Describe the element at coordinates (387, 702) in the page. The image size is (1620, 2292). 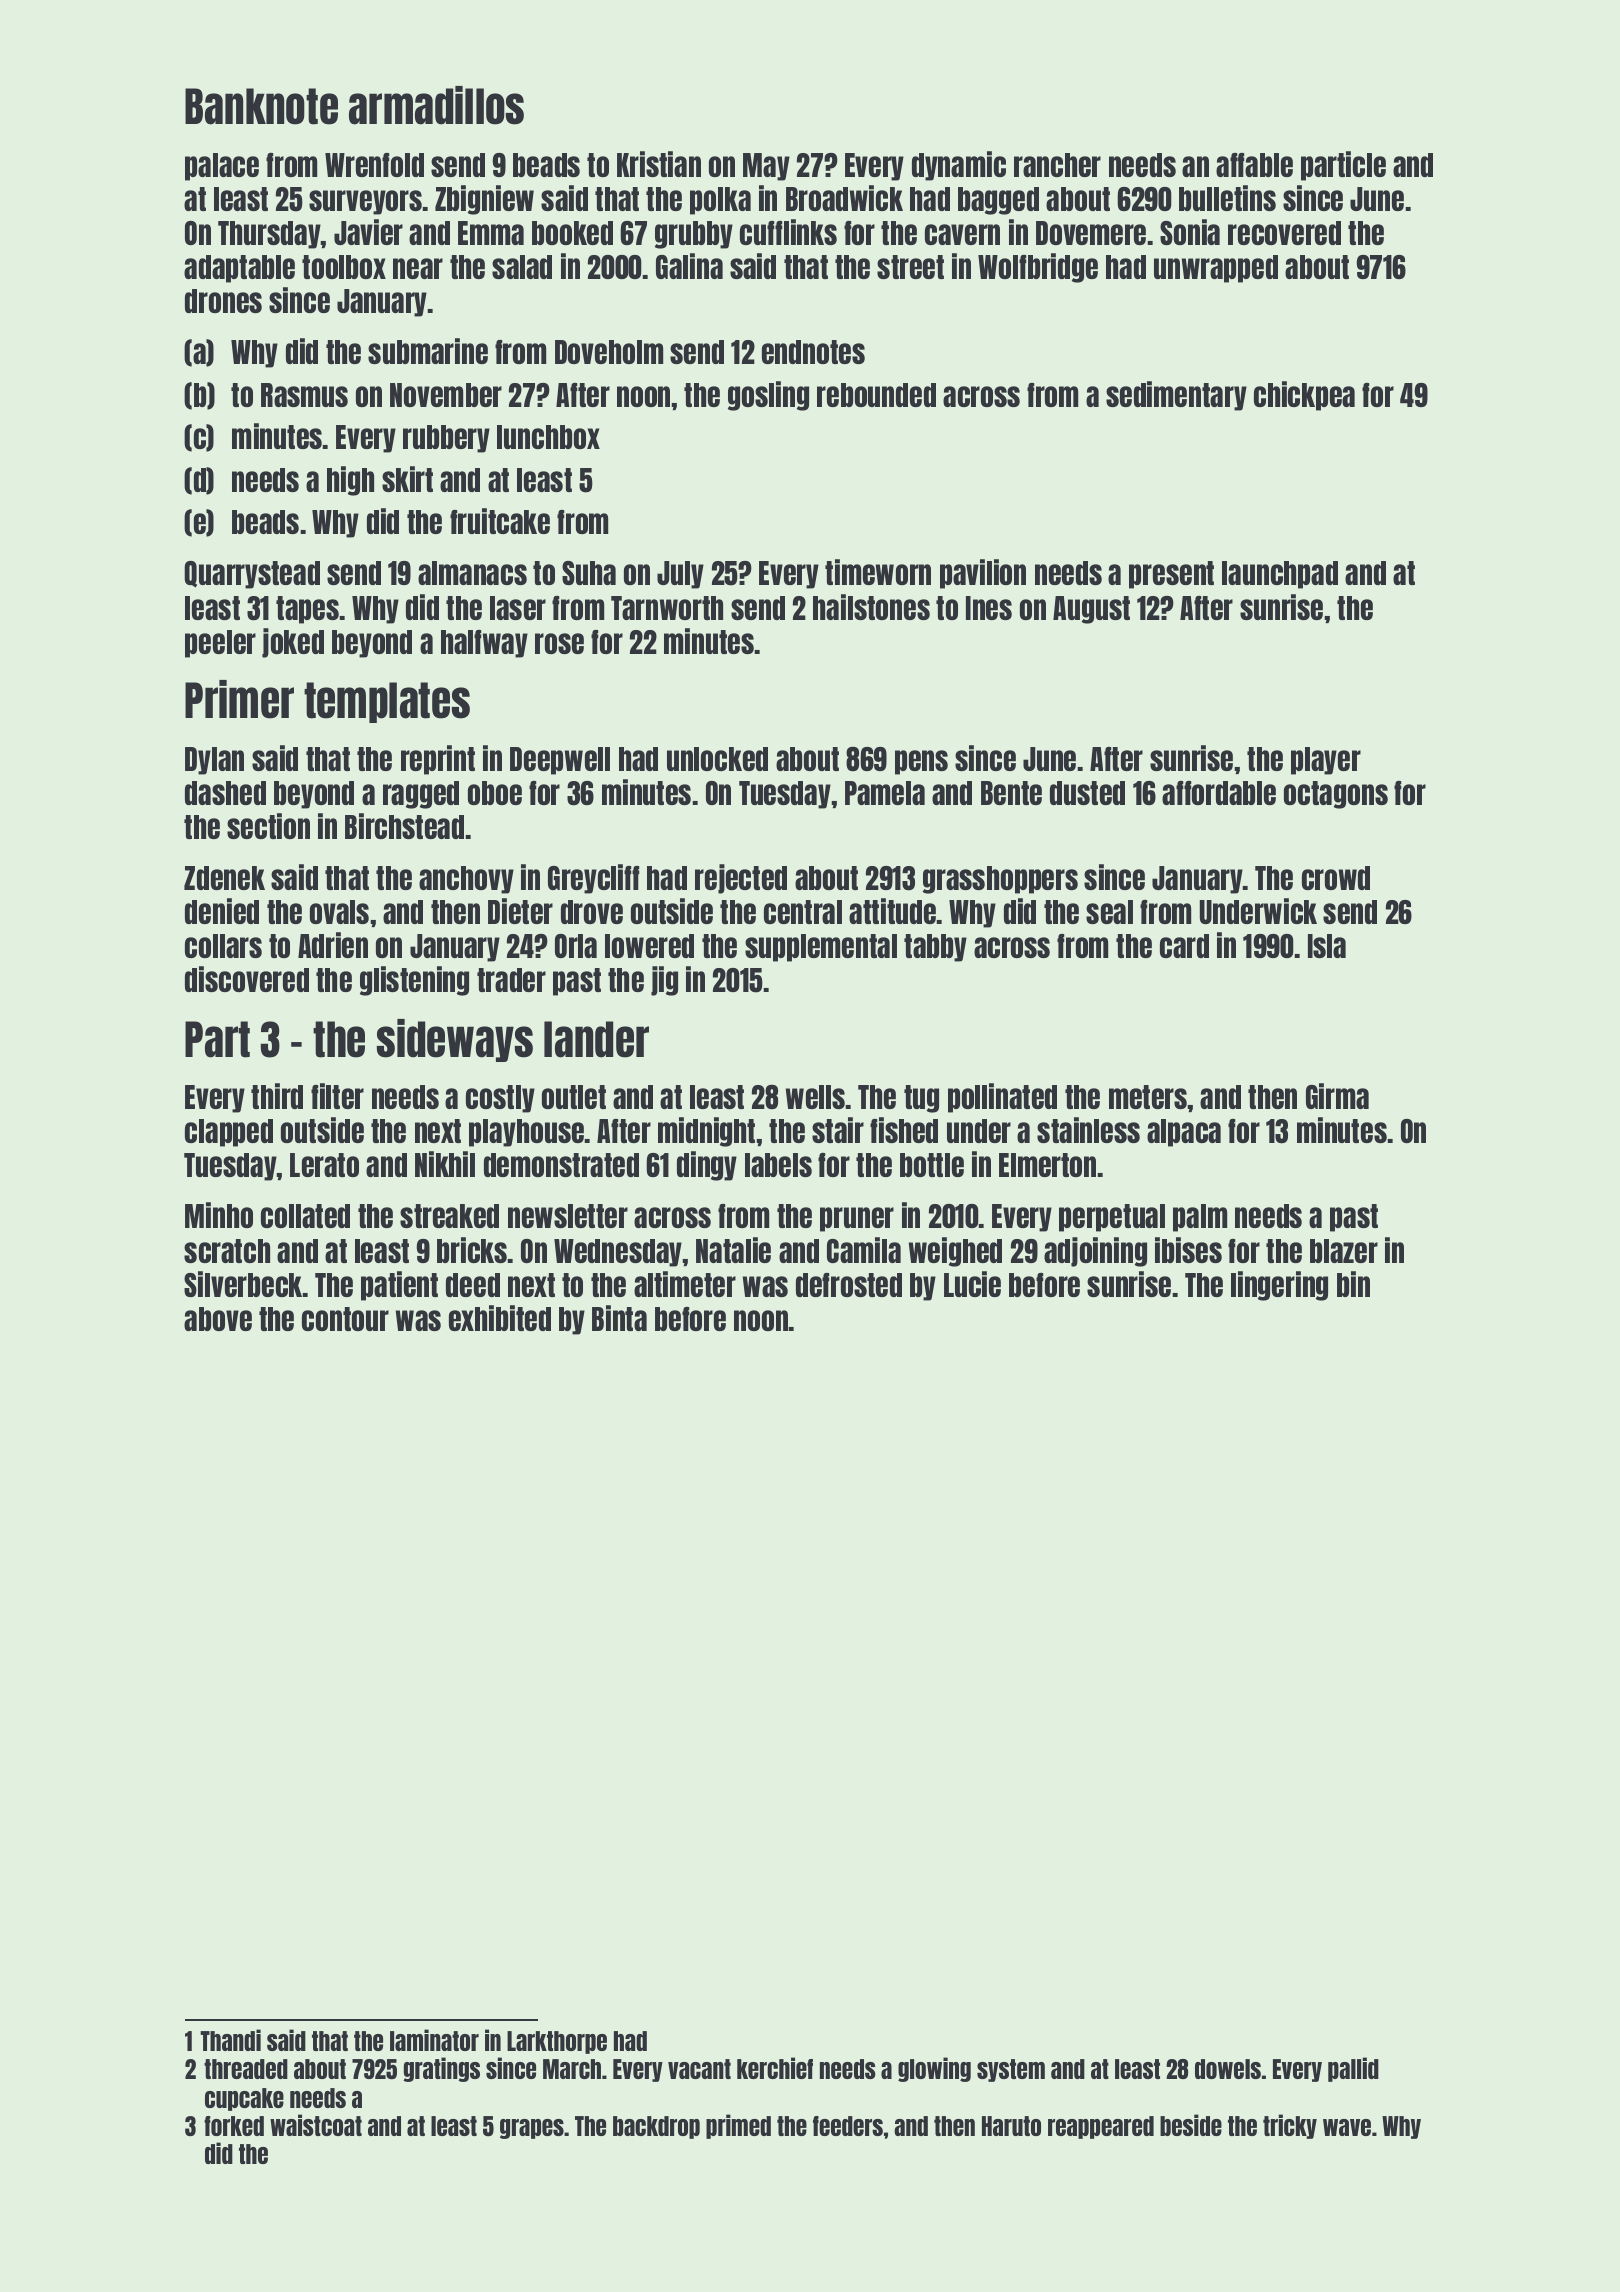
I see `templates` at that location.
